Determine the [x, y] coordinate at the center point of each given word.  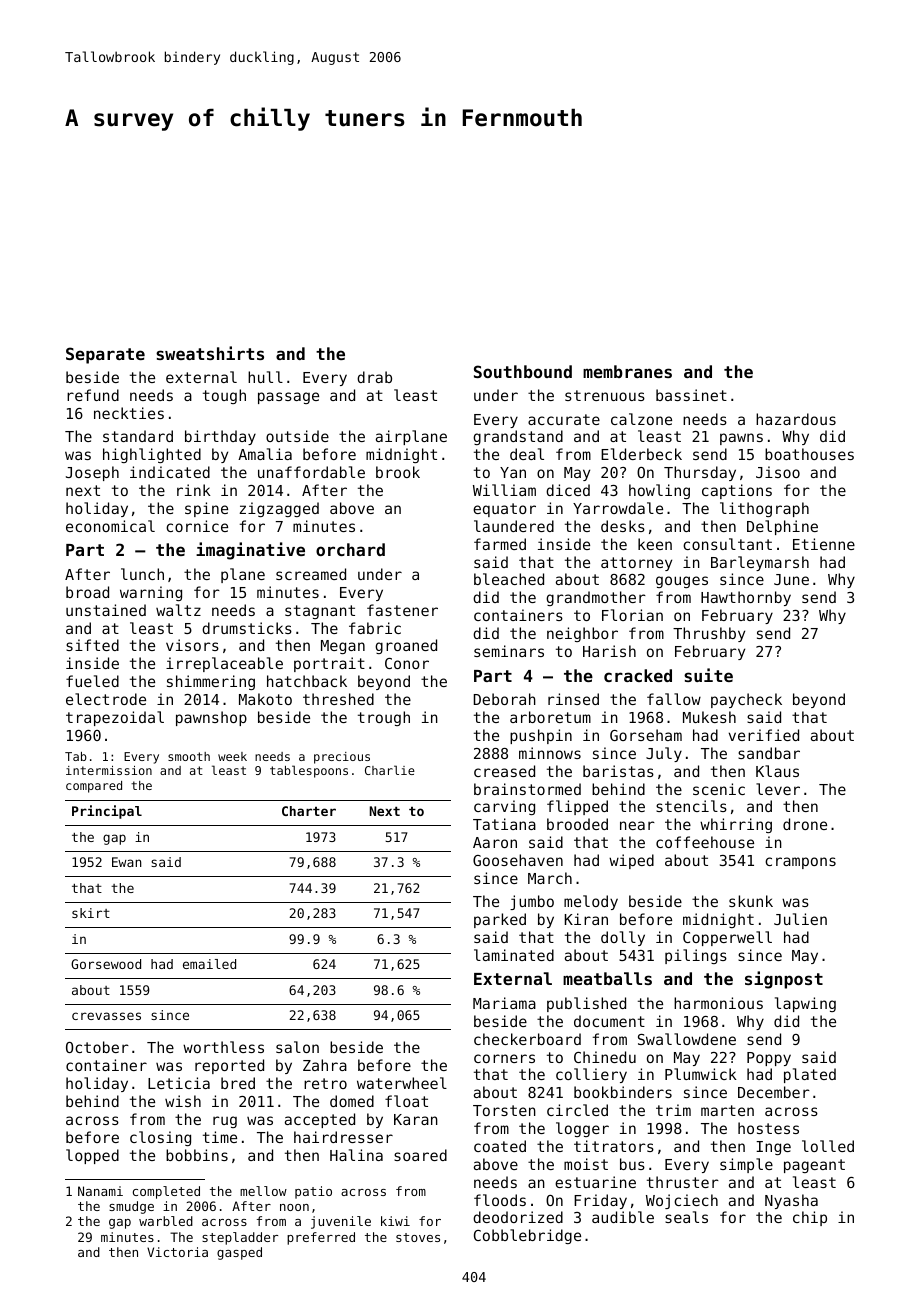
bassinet [691, 395]
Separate [105, 355]
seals [686, 1217]
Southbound [523, 371]
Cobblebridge [527, 1236]
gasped [239, 1253]
